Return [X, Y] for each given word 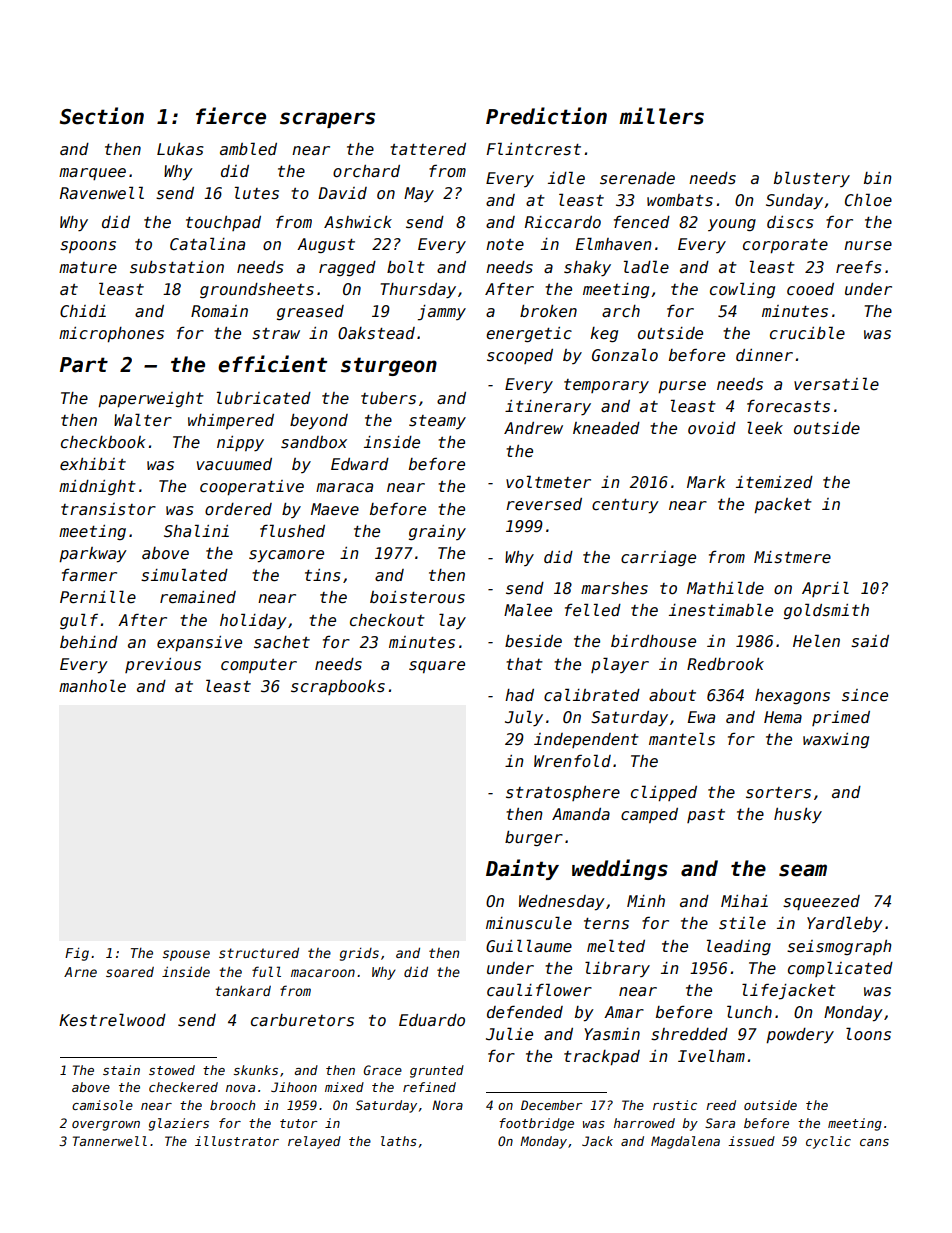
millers [661, 116]
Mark [706, 482]
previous [163, 665]
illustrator [237, 1141]
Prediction [546, 116]
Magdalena [685, 1142]
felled [593, 610]
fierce [231, 116]
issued [751, 1141]
